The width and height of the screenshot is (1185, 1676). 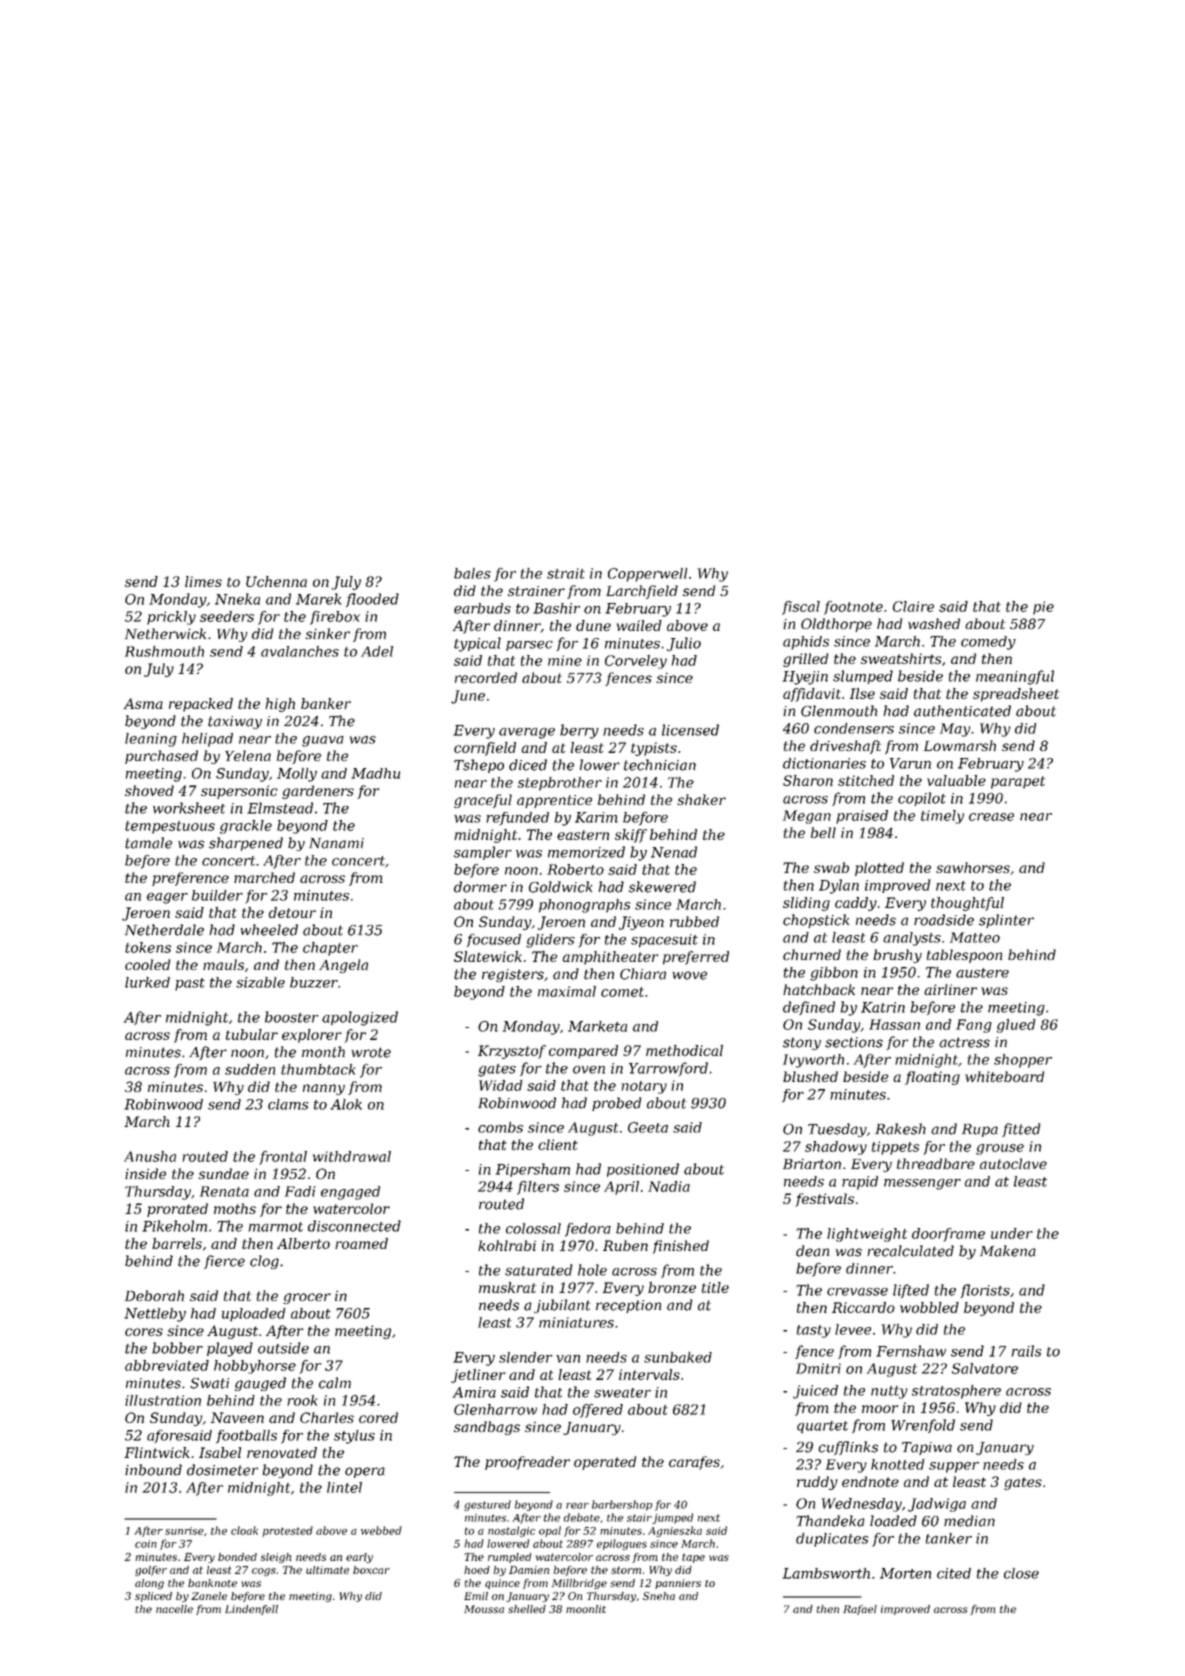 I want to click on fedora, so click(x=588, y=1230).
